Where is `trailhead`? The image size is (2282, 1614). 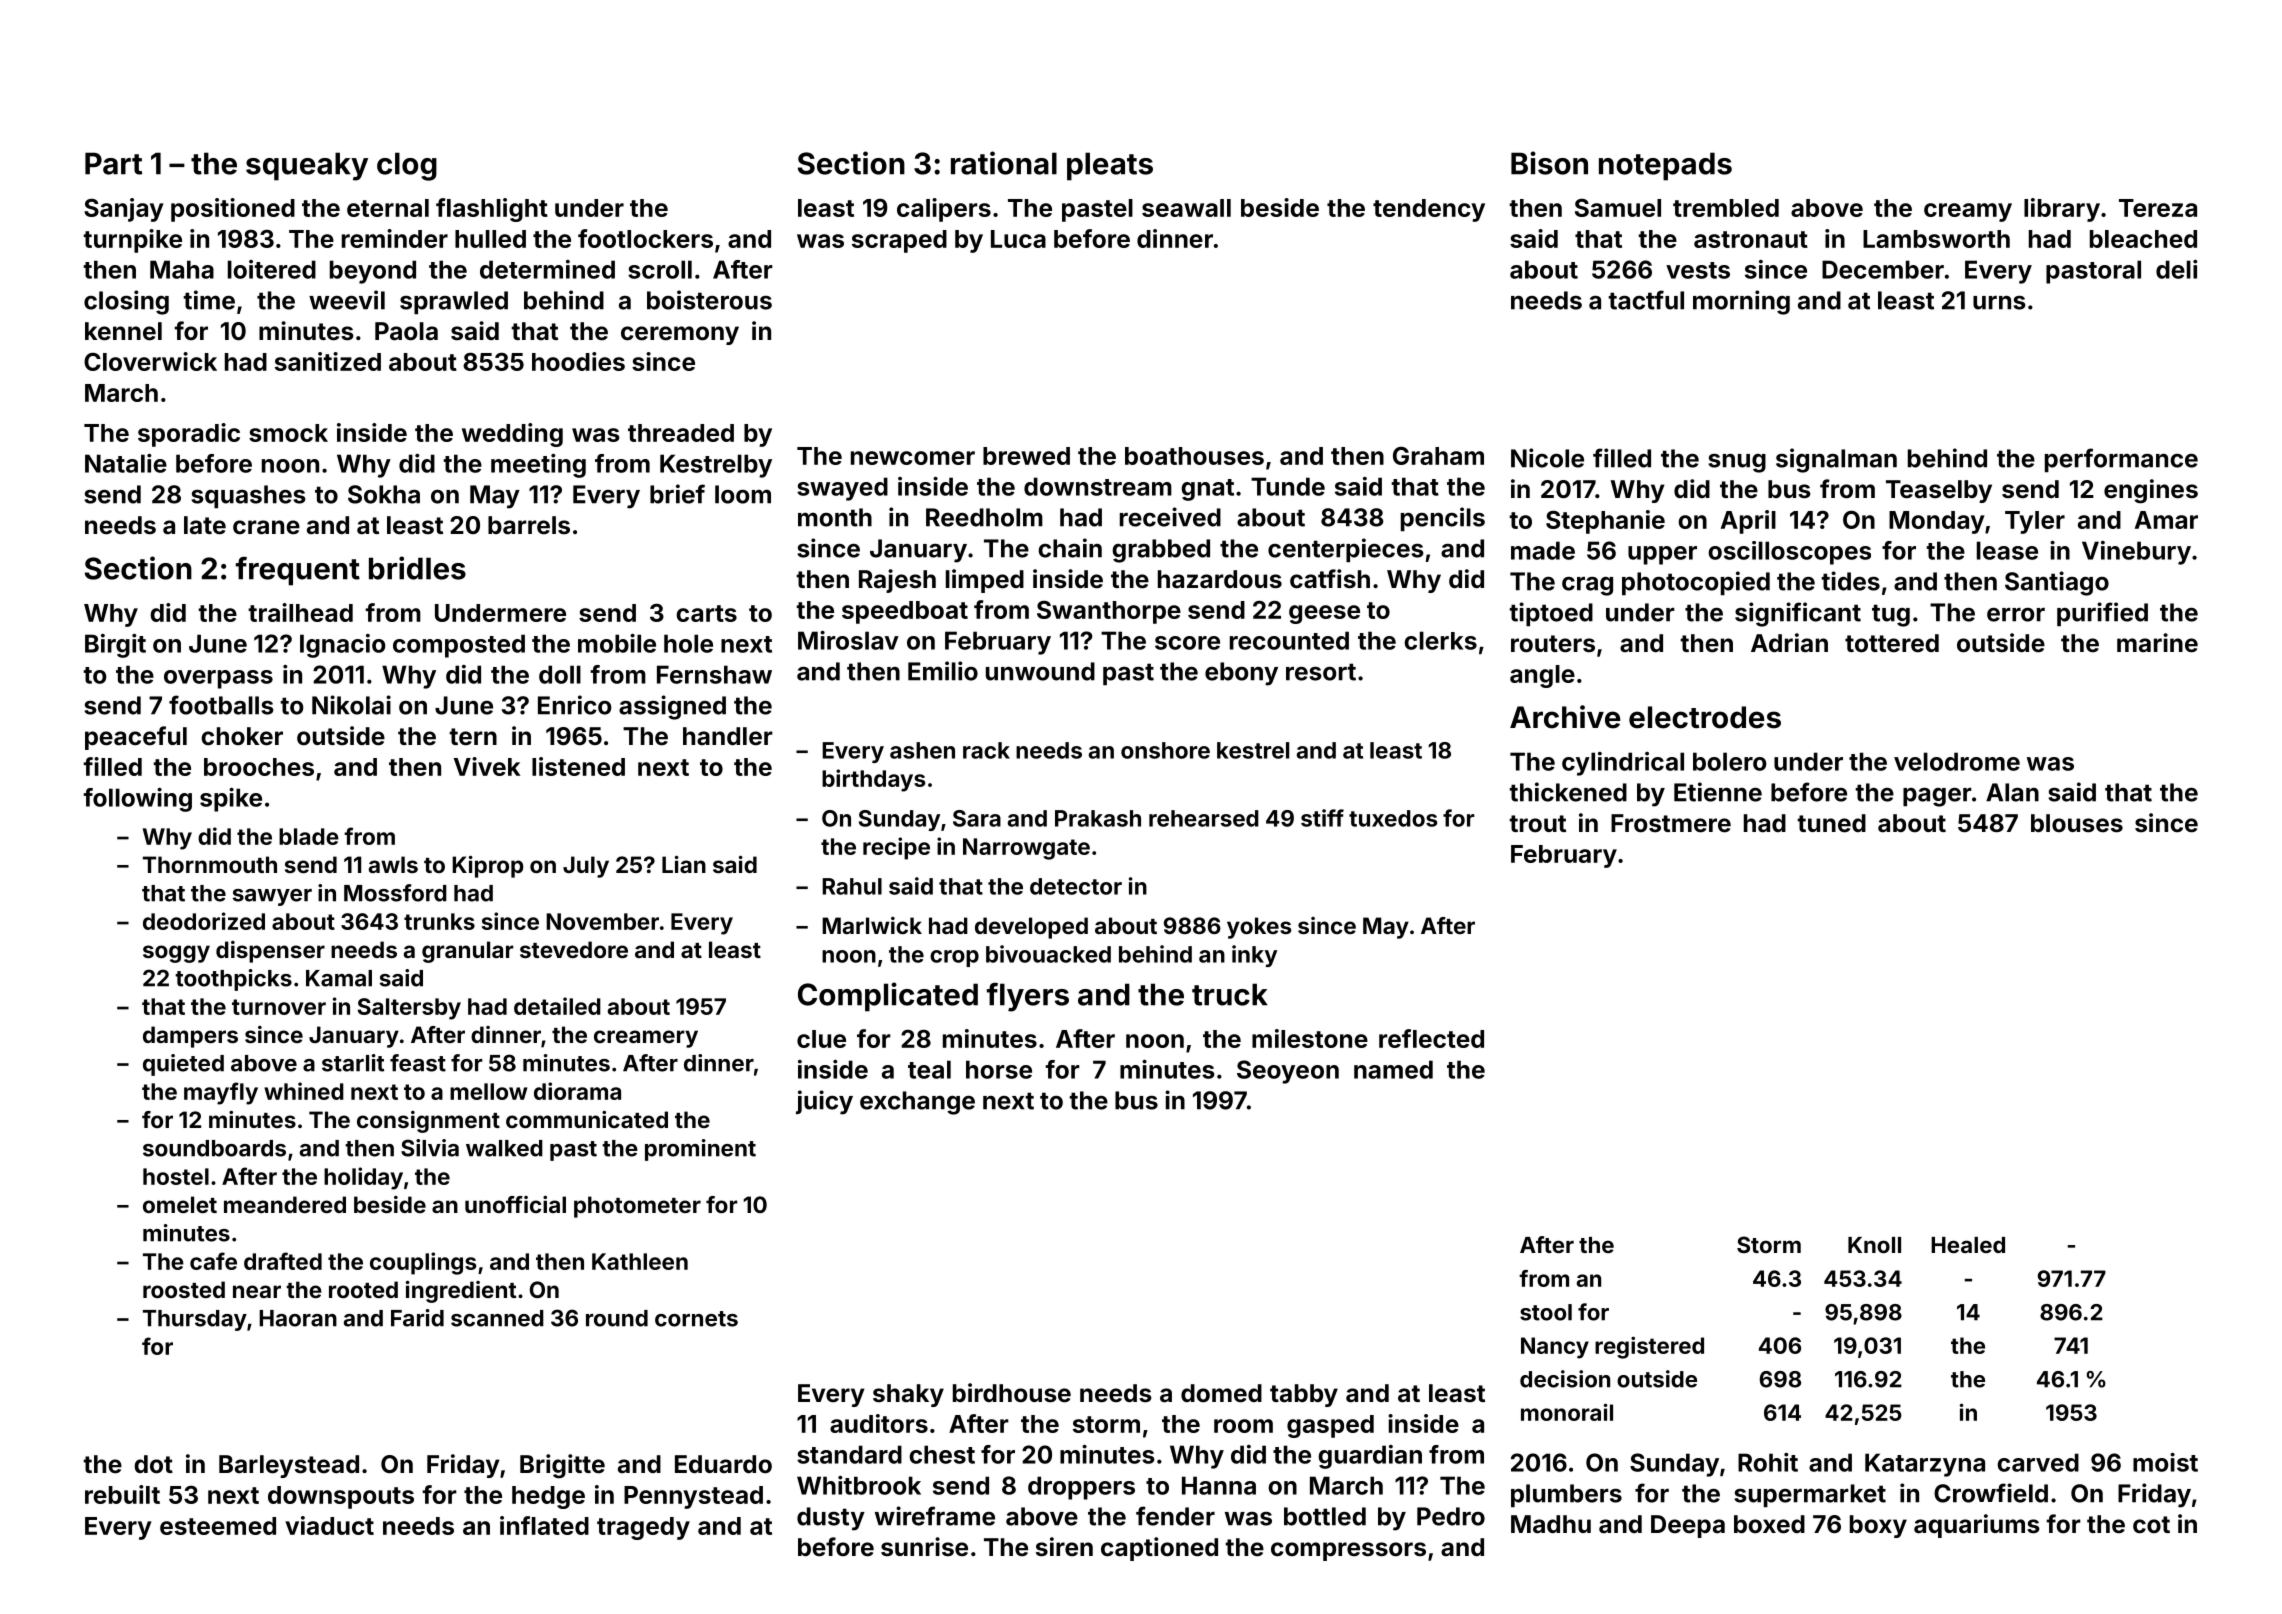
trailhead is located at coordinates (300, 612).
